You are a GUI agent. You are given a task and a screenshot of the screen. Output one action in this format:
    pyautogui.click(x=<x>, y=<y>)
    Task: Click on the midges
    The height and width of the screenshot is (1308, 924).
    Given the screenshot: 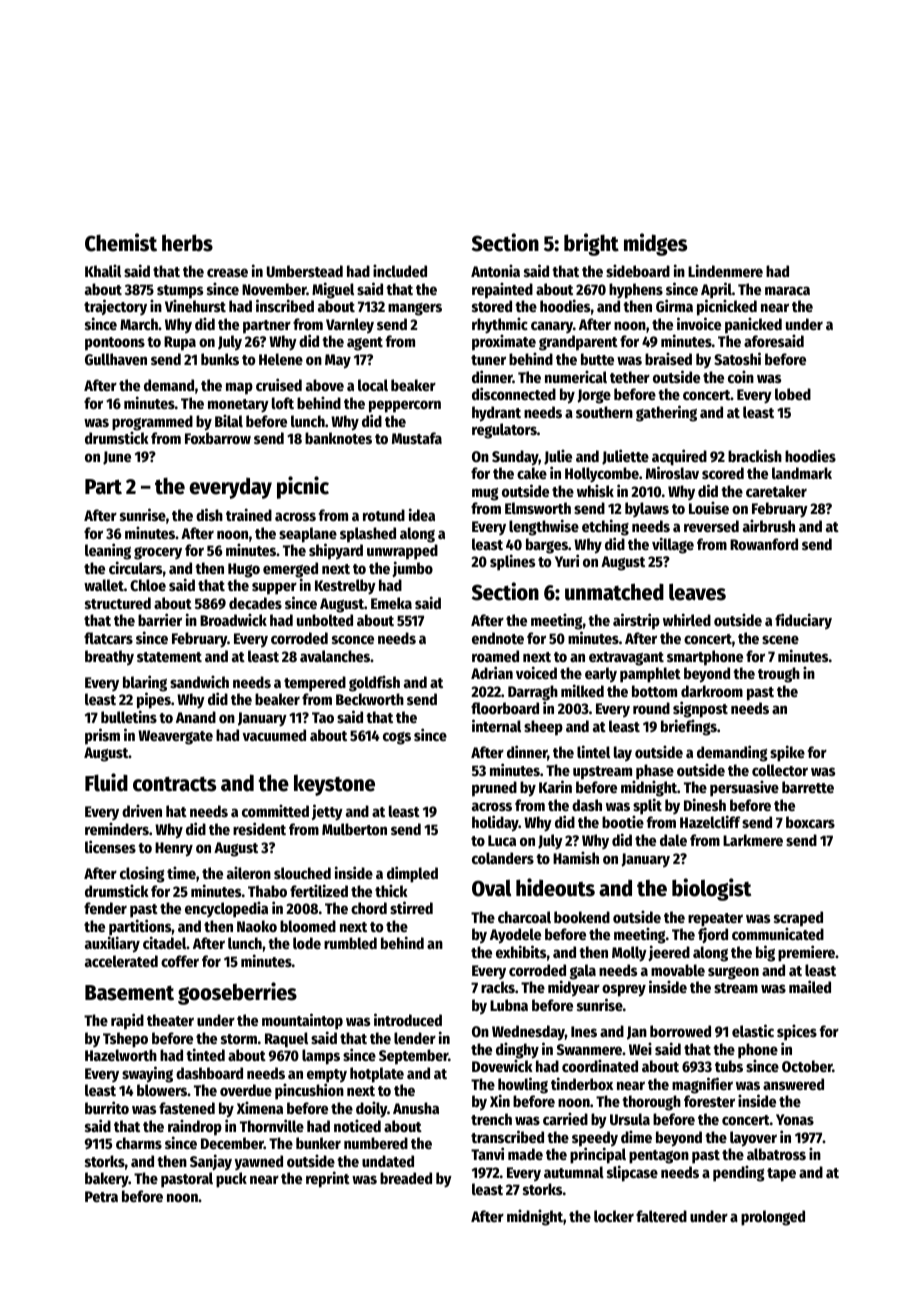 What is the action you would take?
    pyautogui.click(x=655, y=244)
